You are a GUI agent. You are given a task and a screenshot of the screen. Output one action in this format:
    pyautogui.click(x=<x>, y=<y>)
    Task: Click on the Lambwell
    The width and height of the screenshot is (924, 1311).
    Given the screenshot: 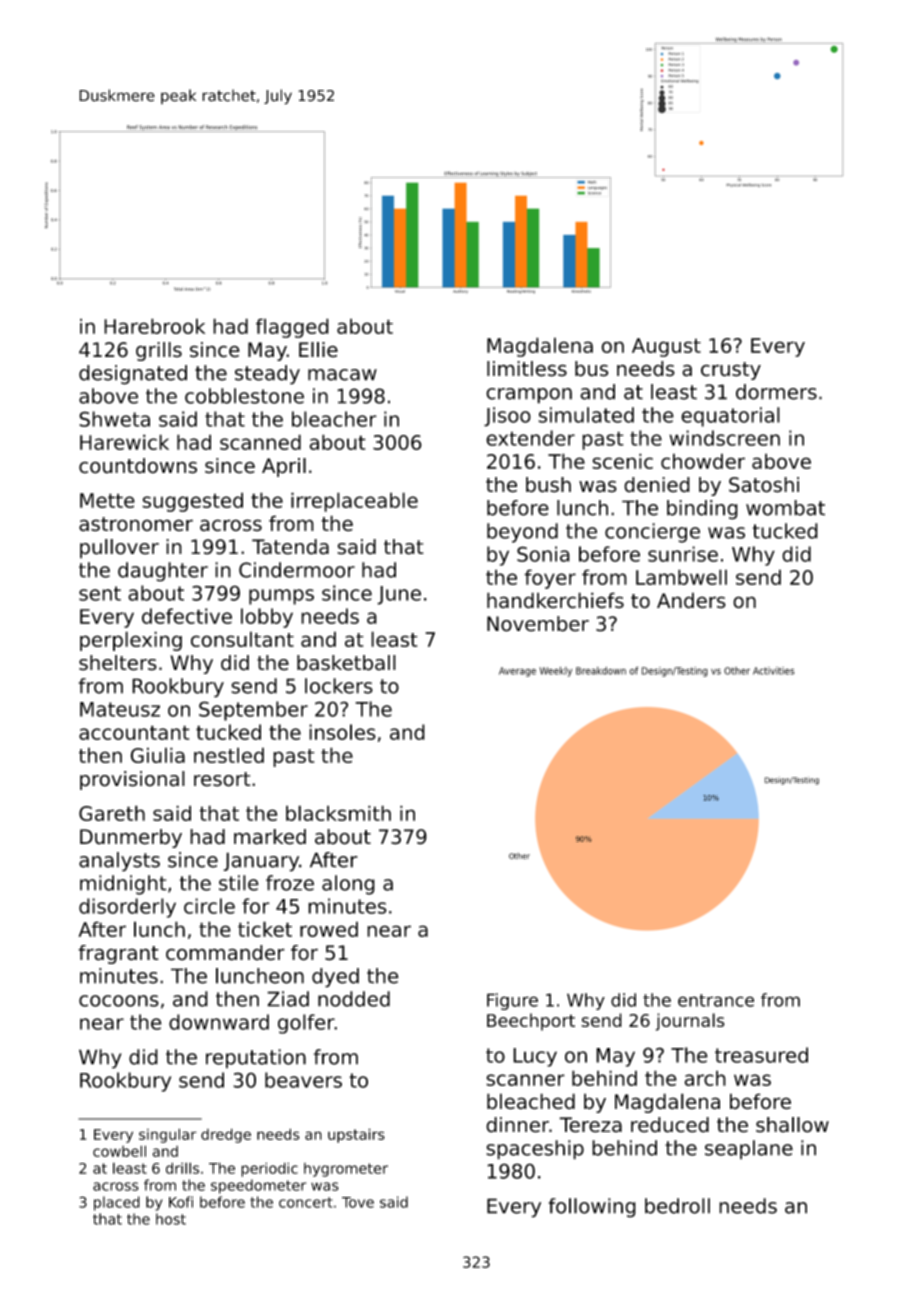 What is the action you would take?
    pyautogui.click(x=681, y=577)
